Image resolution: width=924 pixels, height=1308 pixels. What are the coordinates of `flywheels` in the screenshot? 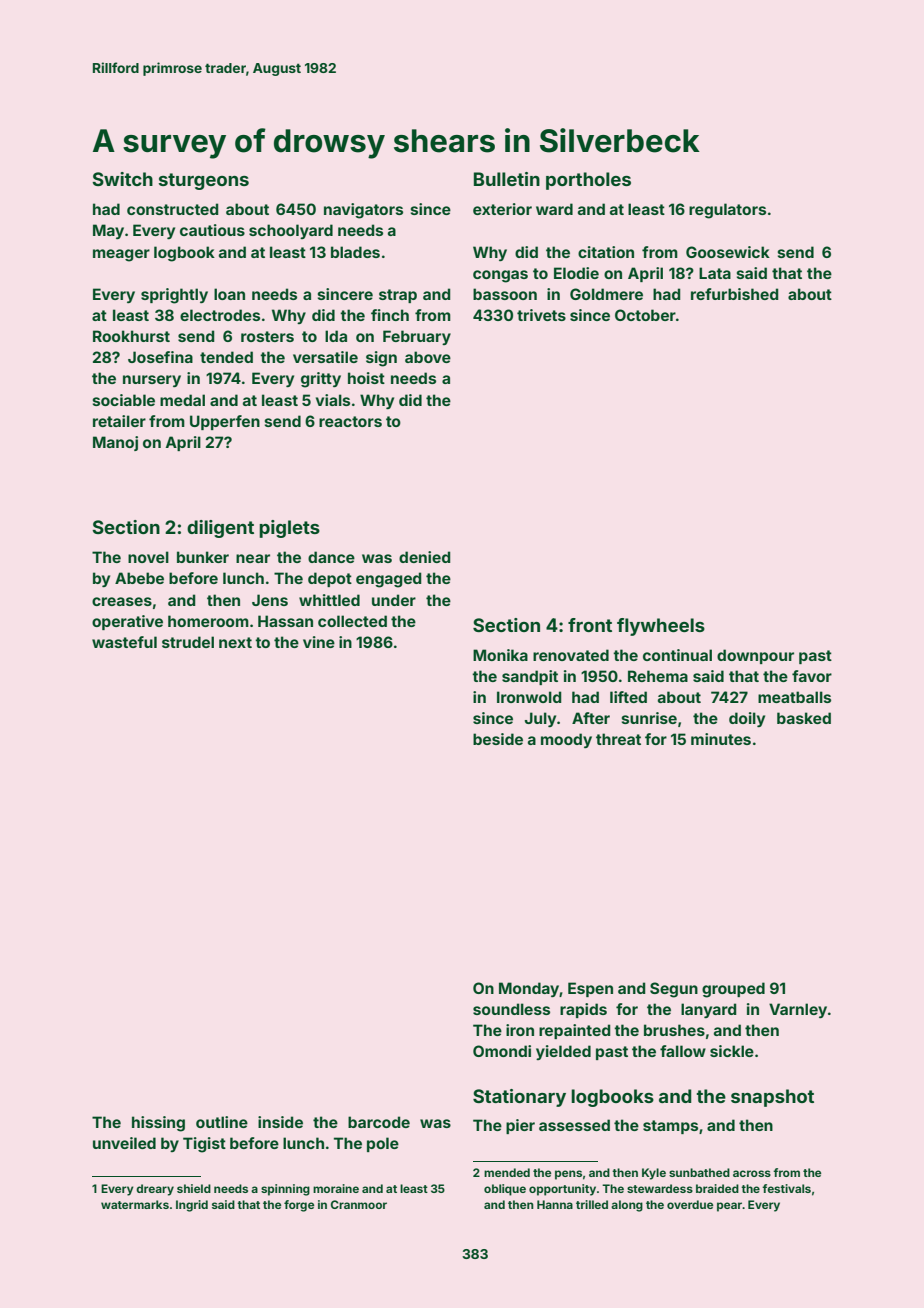 It's located at (661, 627).
